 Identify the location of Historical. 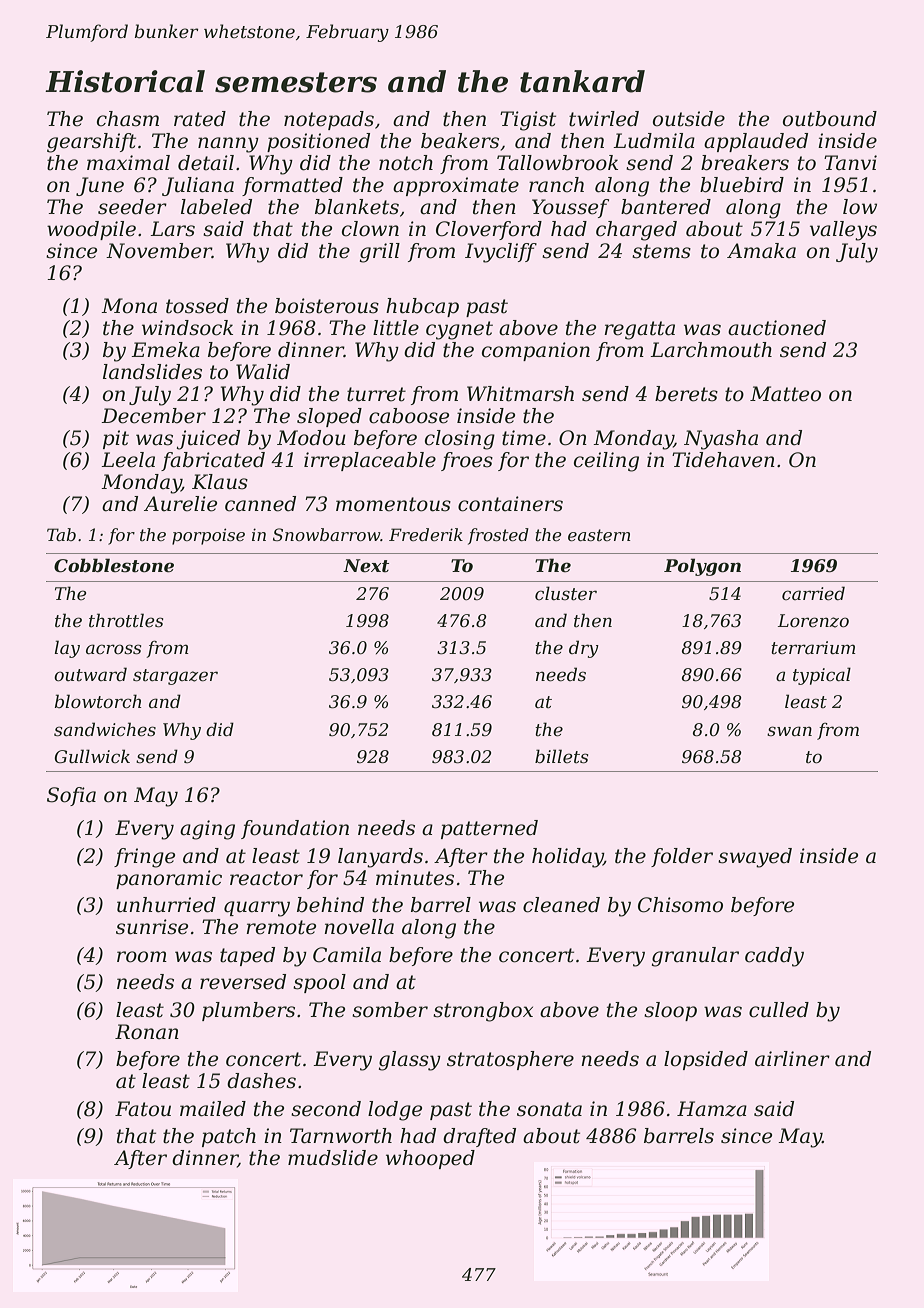
(125, 81).
